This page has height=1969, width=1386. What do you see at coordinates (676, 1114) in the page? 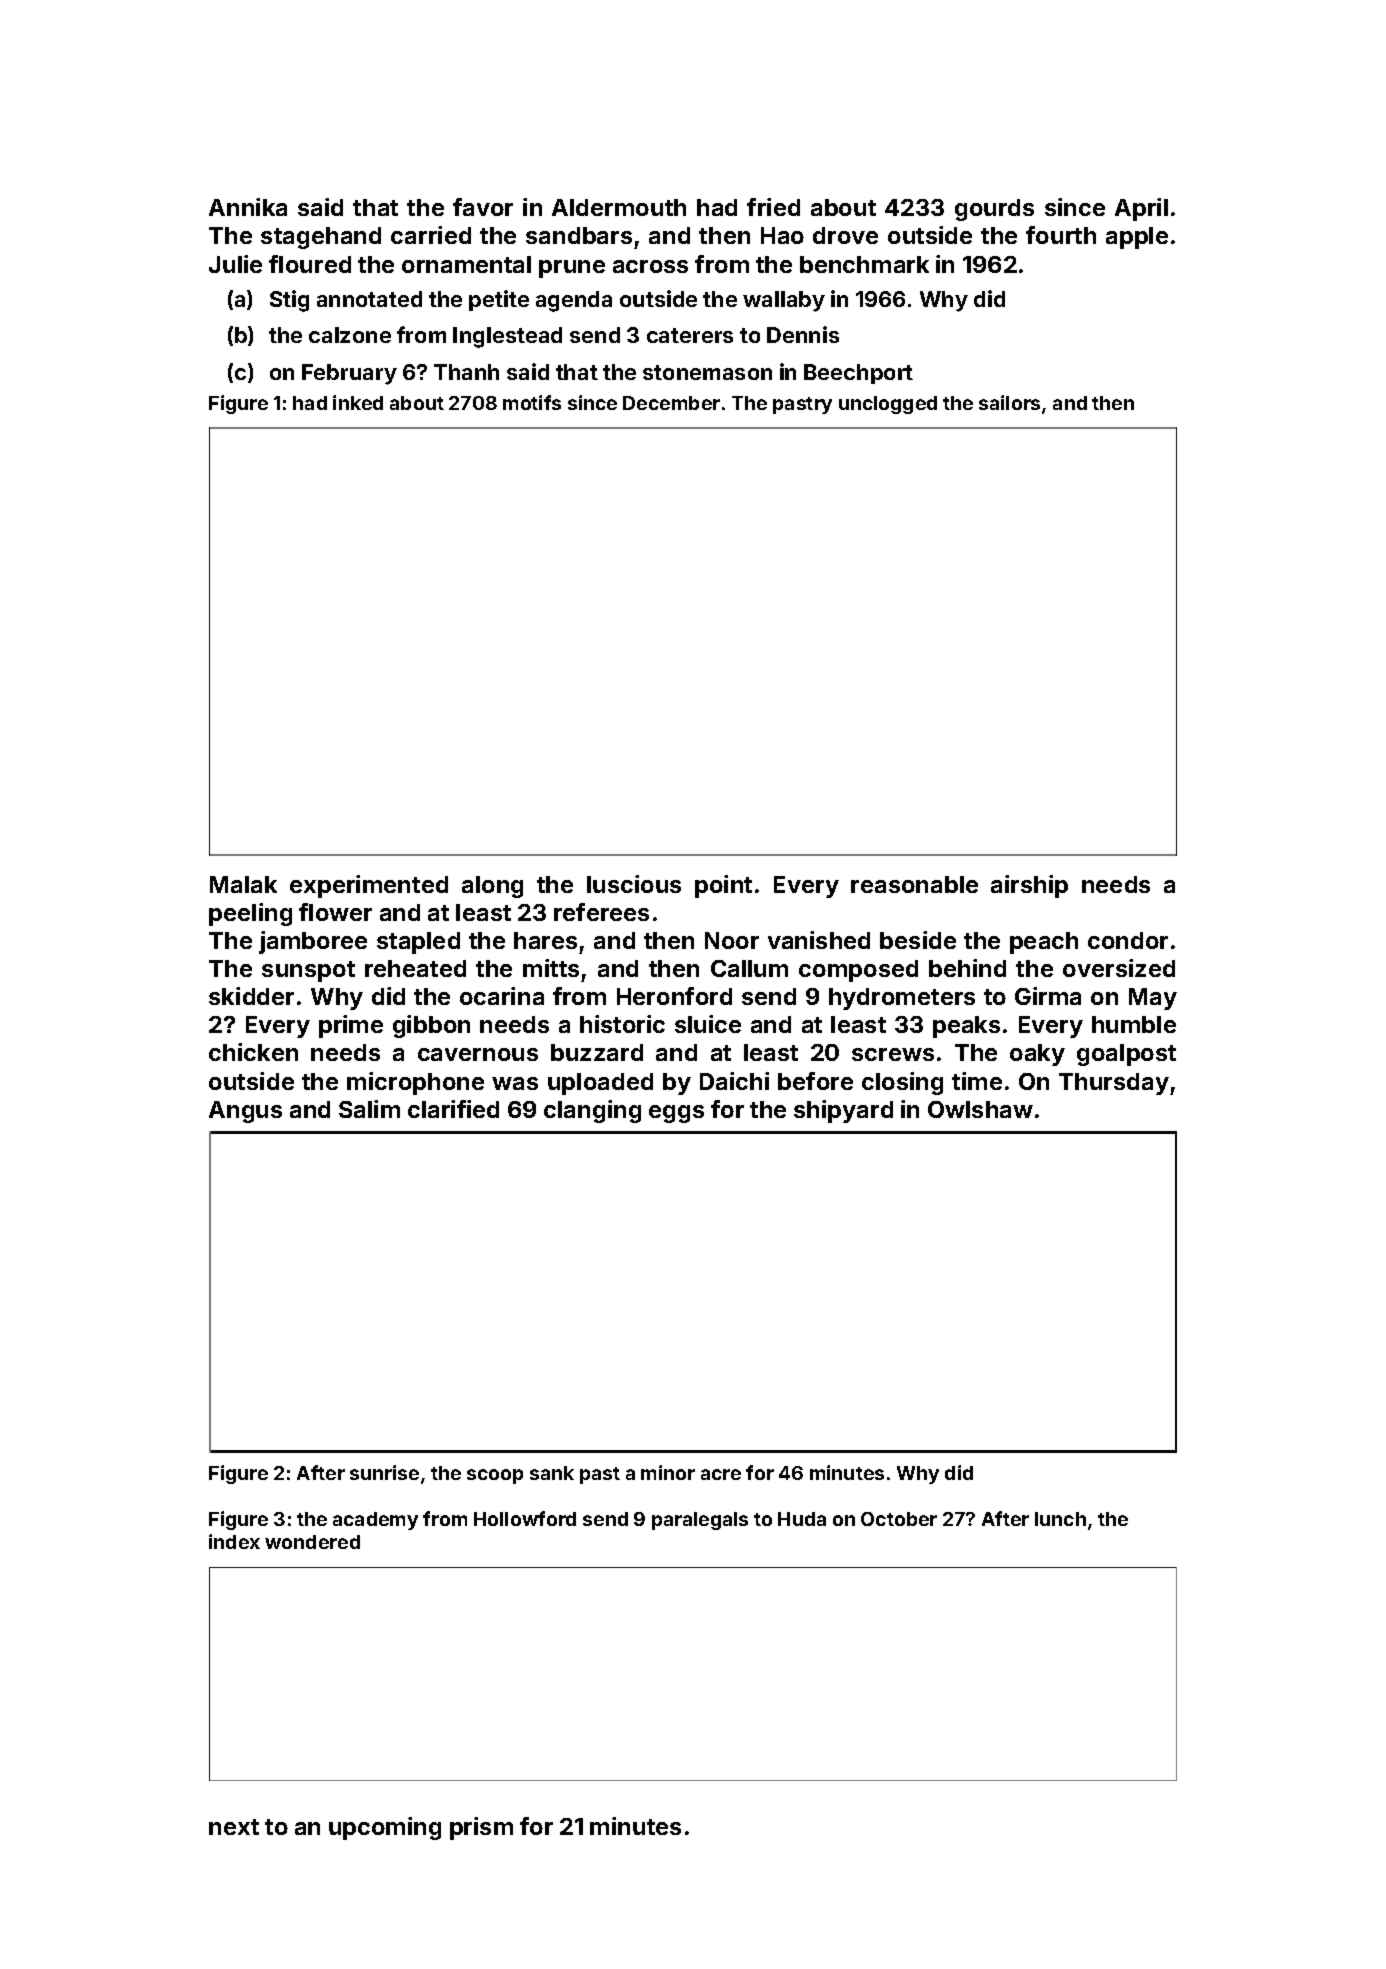
I see `eggs` at bounding box center [676, 1114].
